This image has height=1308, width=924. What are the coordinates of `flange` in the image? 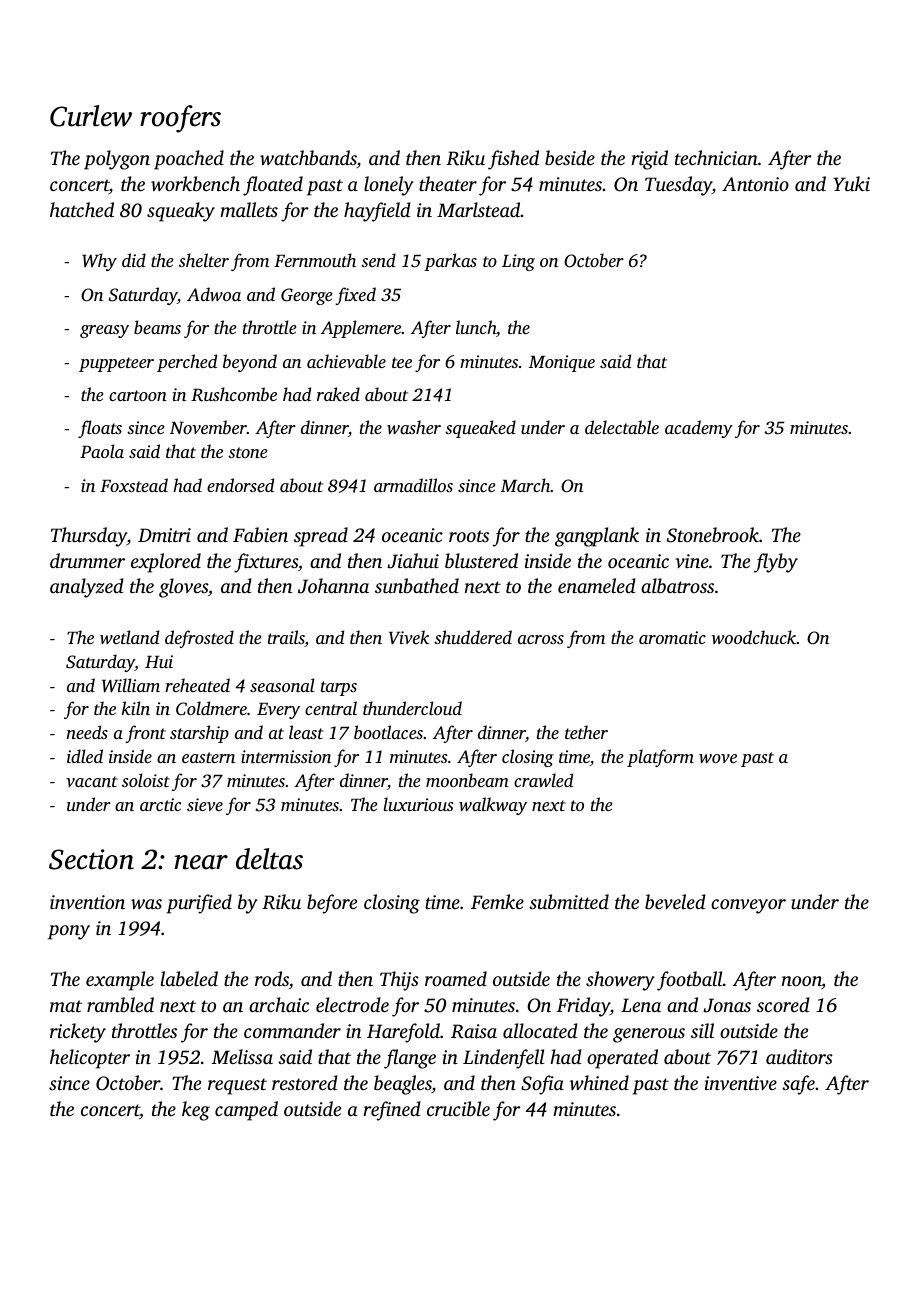 It's located at (410, 1059).
